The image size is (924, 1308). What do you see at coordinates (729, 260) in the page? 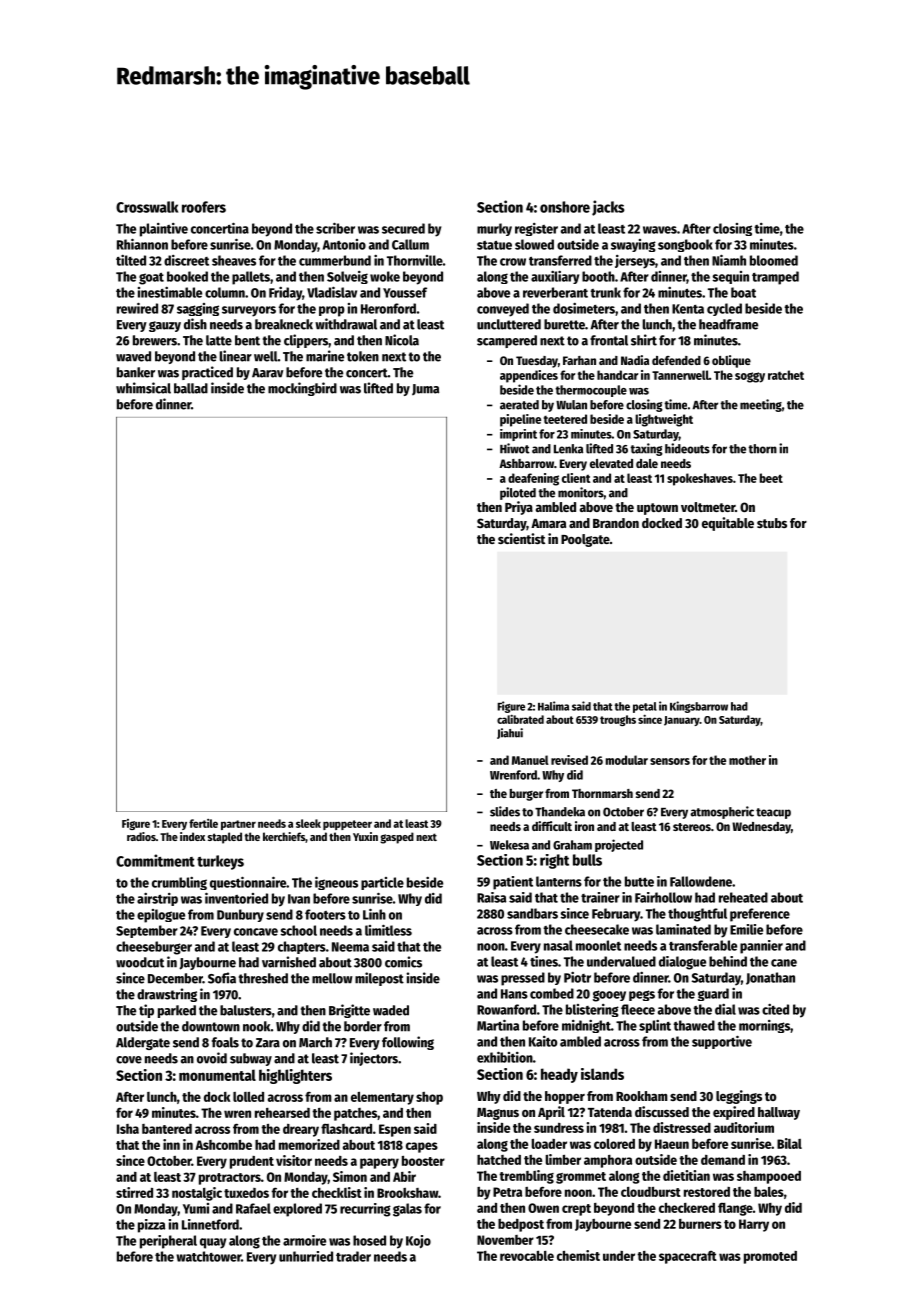
I see `Niamh` at bounding box center [729, 260].
